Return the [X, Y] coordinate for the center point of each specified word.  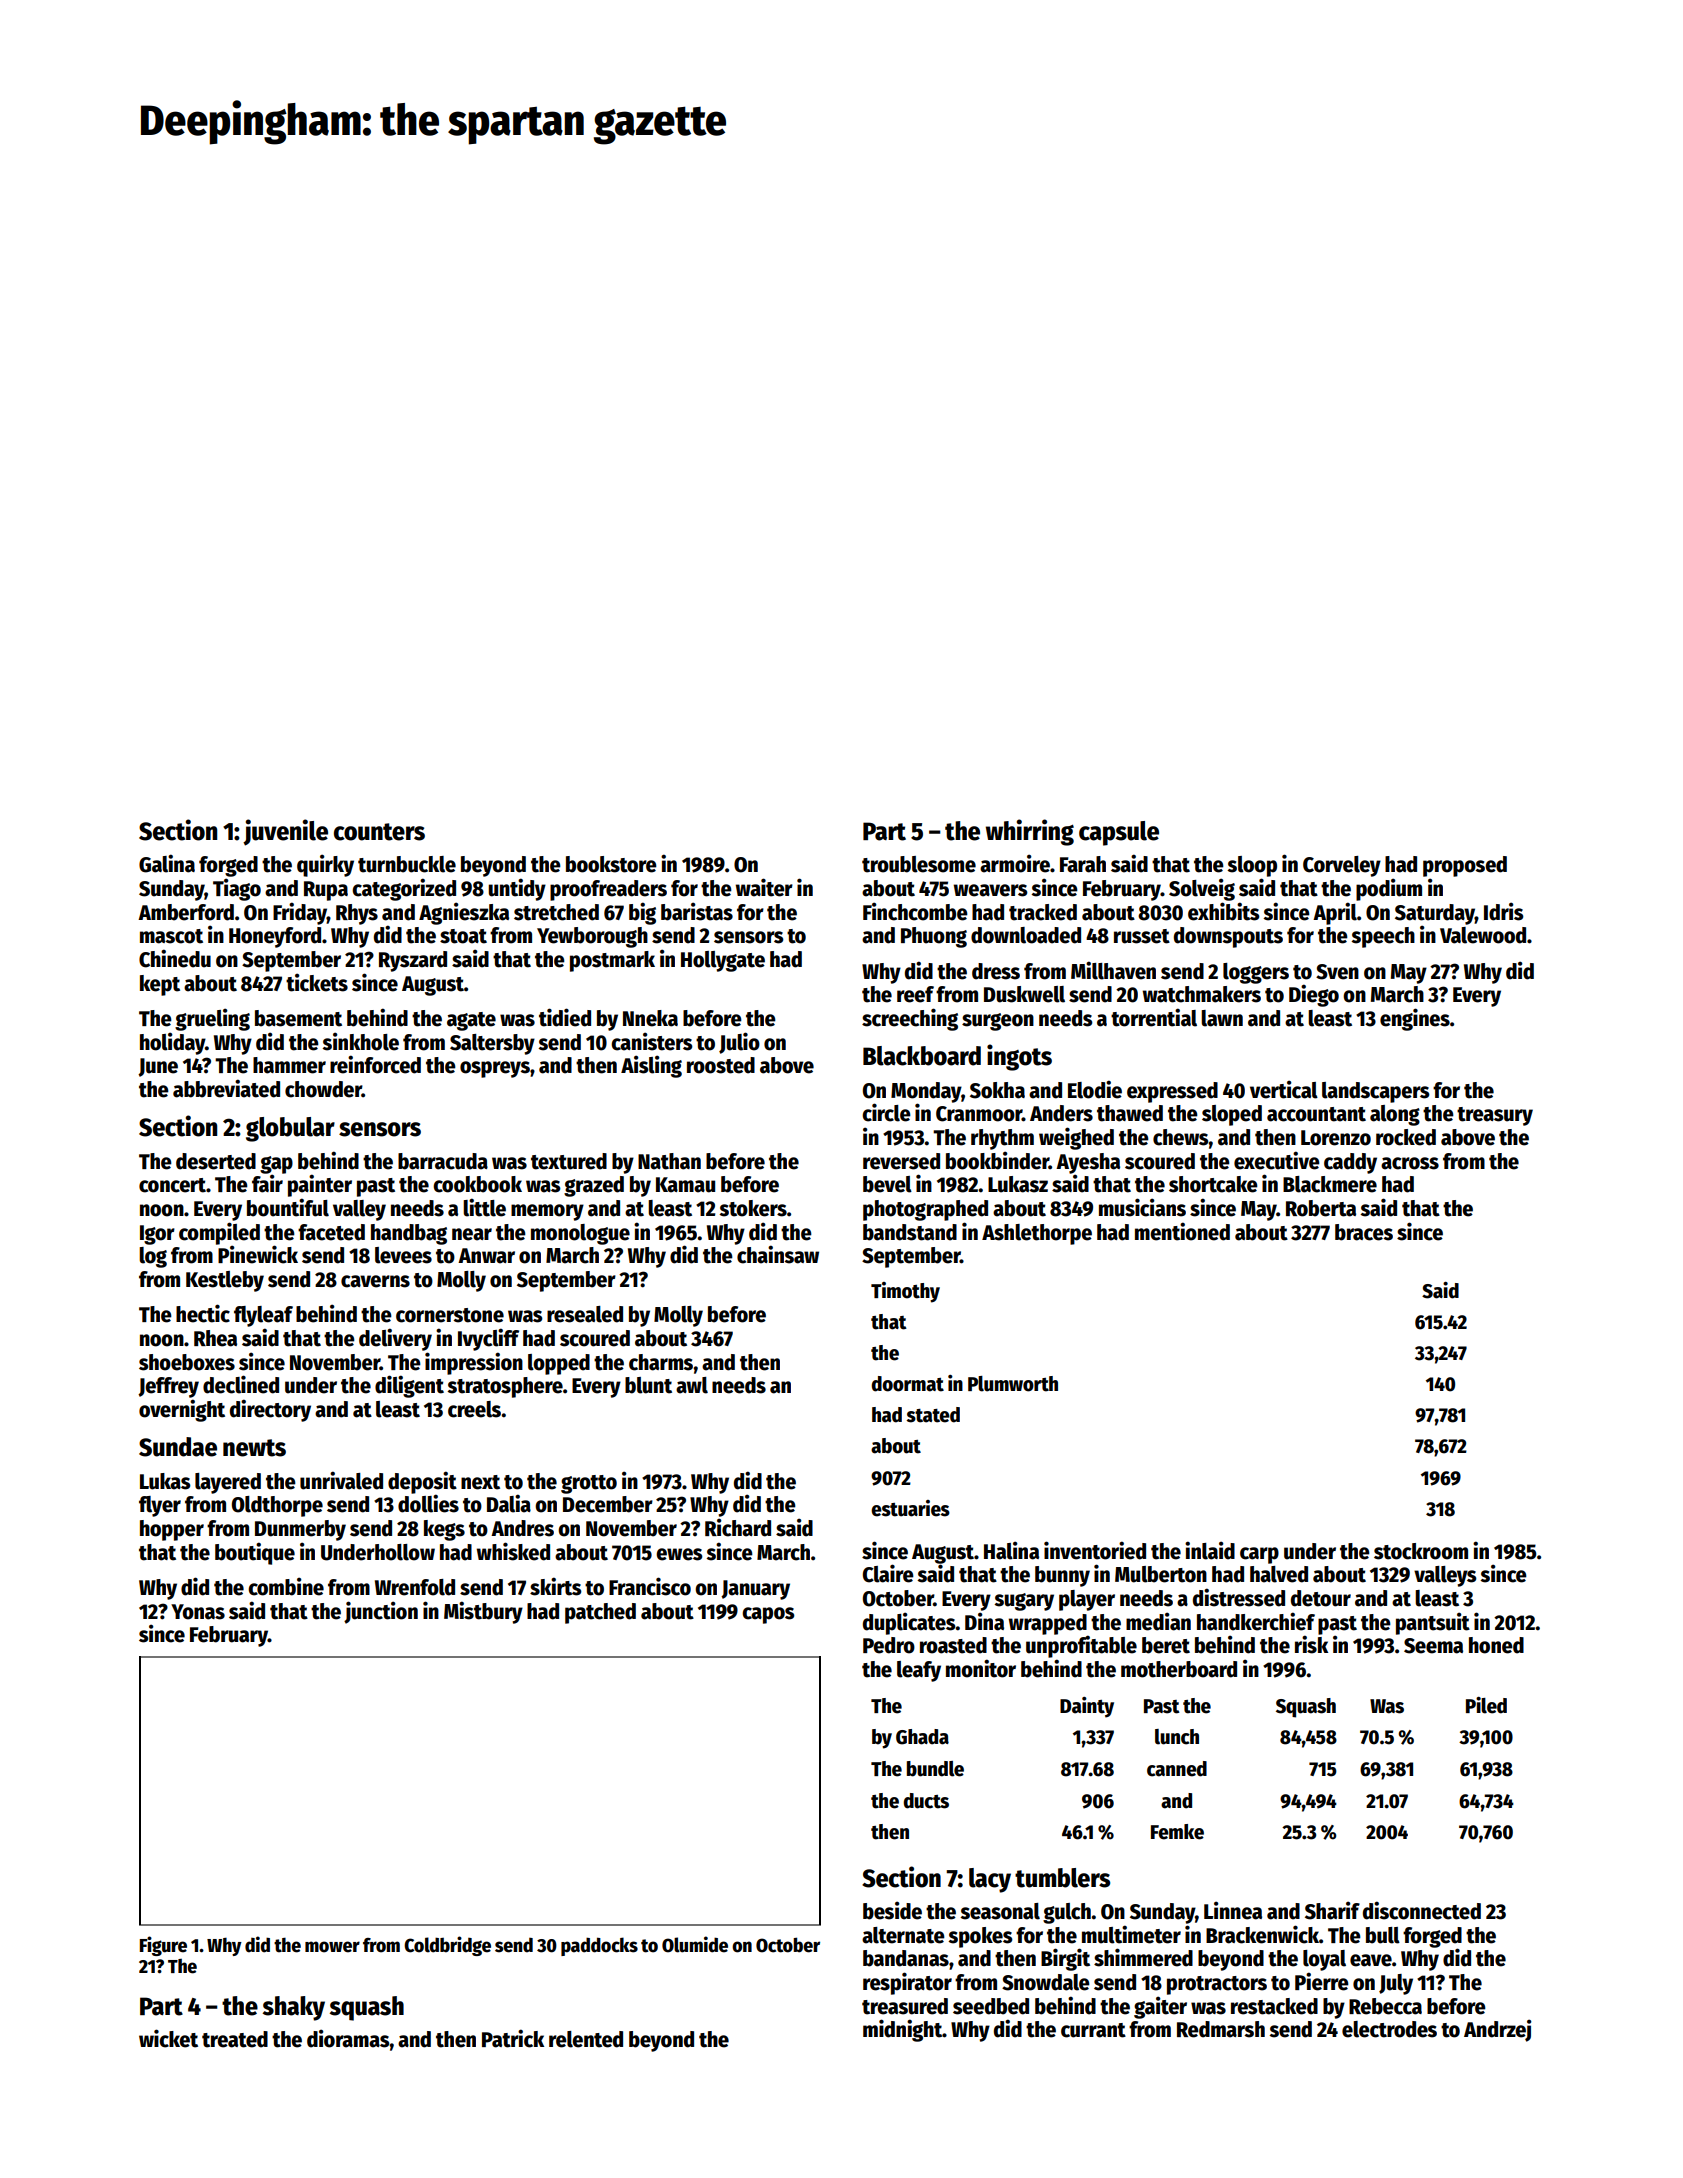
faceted [331, 1232]
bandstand [910, 1232]
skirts [556, 1586]
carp [1259, 1555]
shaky [294, 2008]
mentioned [1182, 1231]
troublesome [919, 864]
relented [586, 2039]
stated [933, 1415]
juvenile [285, 832]
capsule [1119, 833]
